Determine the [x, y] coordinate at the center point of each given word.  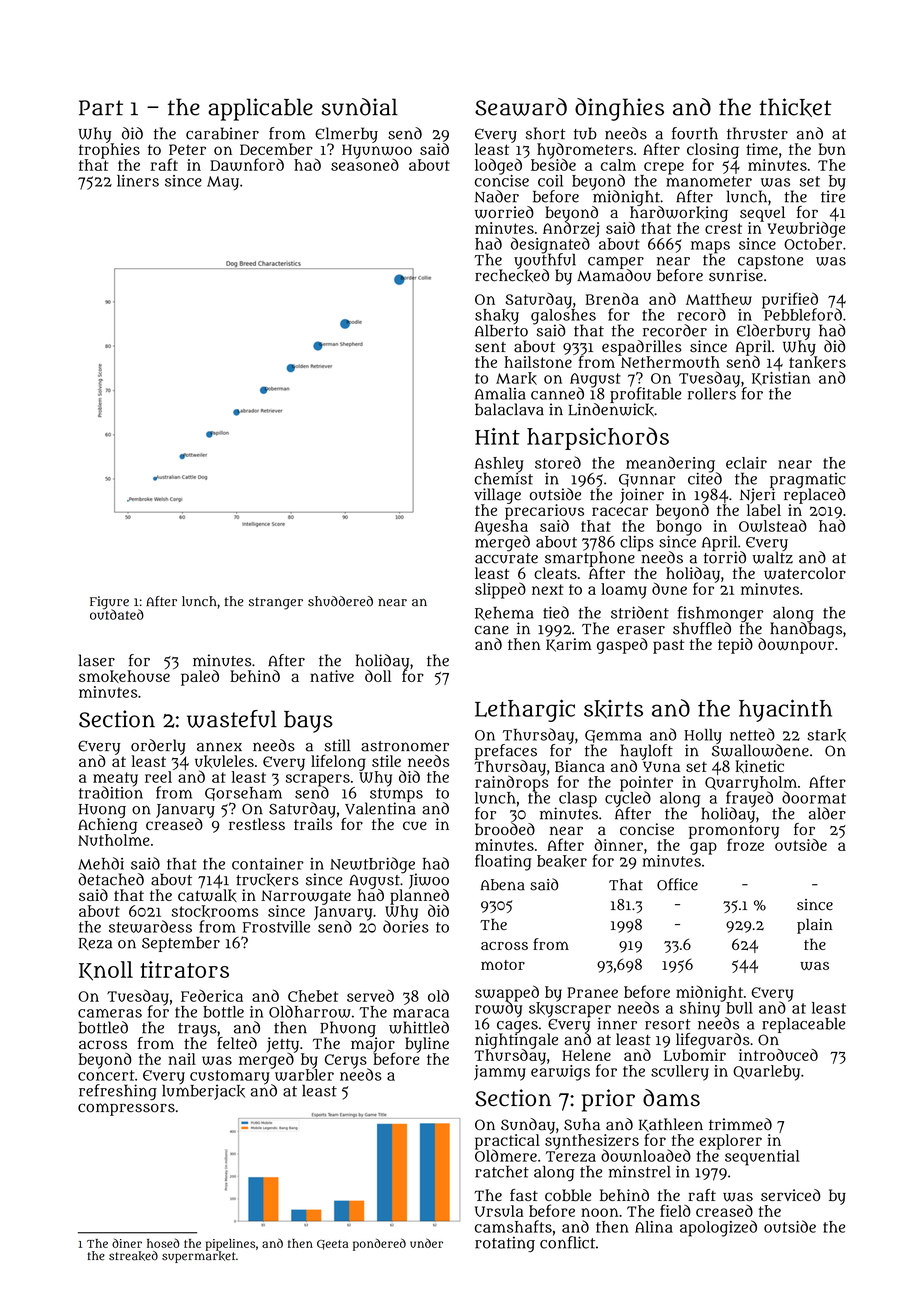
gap [703, 848]
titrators [184, 969]
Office [677, 884]
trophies [109, 151]
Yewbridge [806, 230]
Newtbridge [372, 865]
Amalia [500, 393]
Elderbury [773, 332]
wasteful [232, 719]
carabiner [222, 133]
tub [585, 133]
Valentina [380, 808]
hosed [163, 1243]
